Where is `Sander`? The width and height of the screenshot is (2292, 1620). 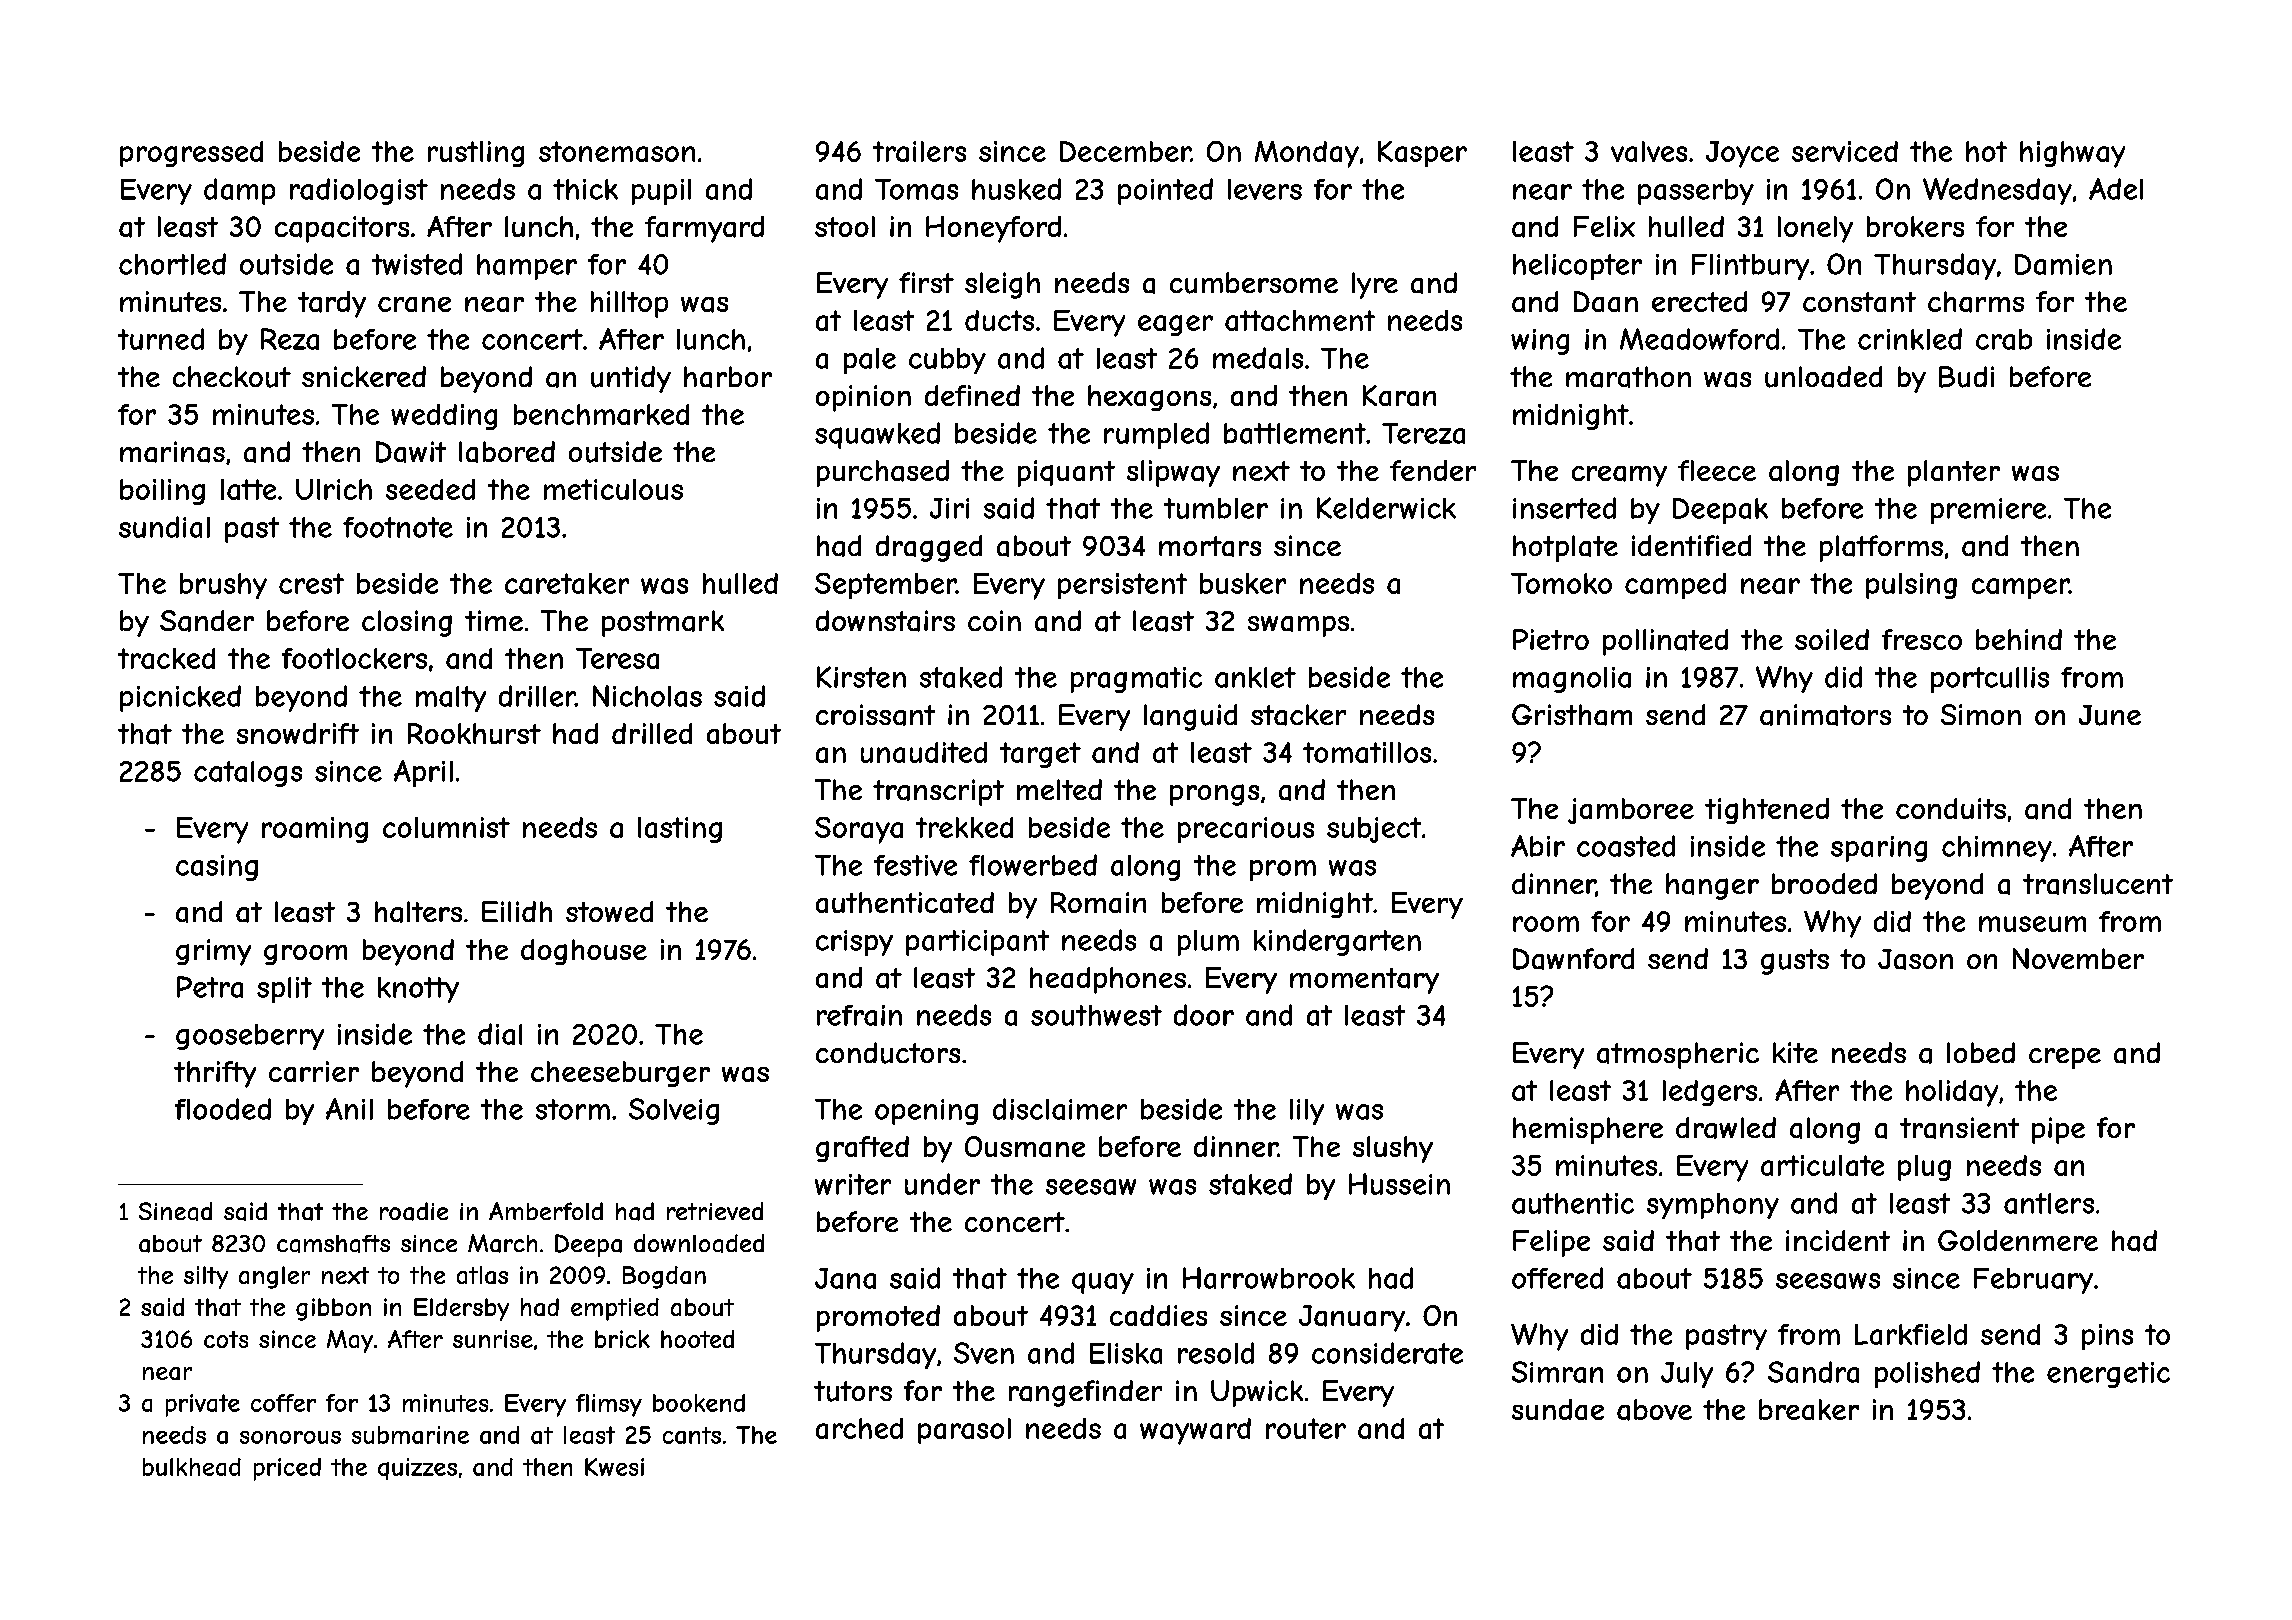
Sander is located at coordinates (207, 621).
